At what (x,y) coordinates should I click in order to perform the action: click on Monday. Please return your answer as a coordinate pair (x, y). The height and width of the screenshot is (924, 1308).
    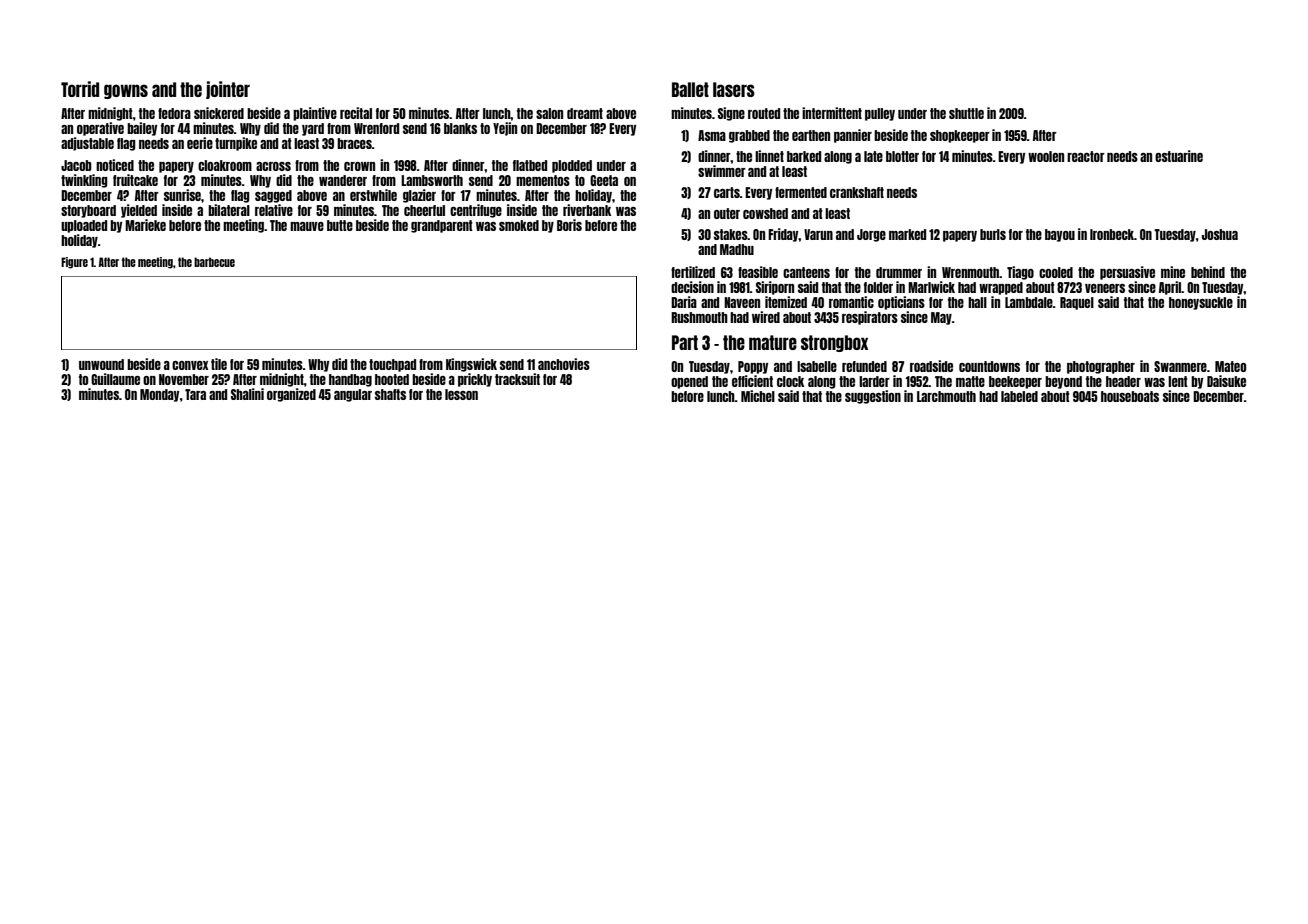
    Looking at the image, I should click on (159, 395).
